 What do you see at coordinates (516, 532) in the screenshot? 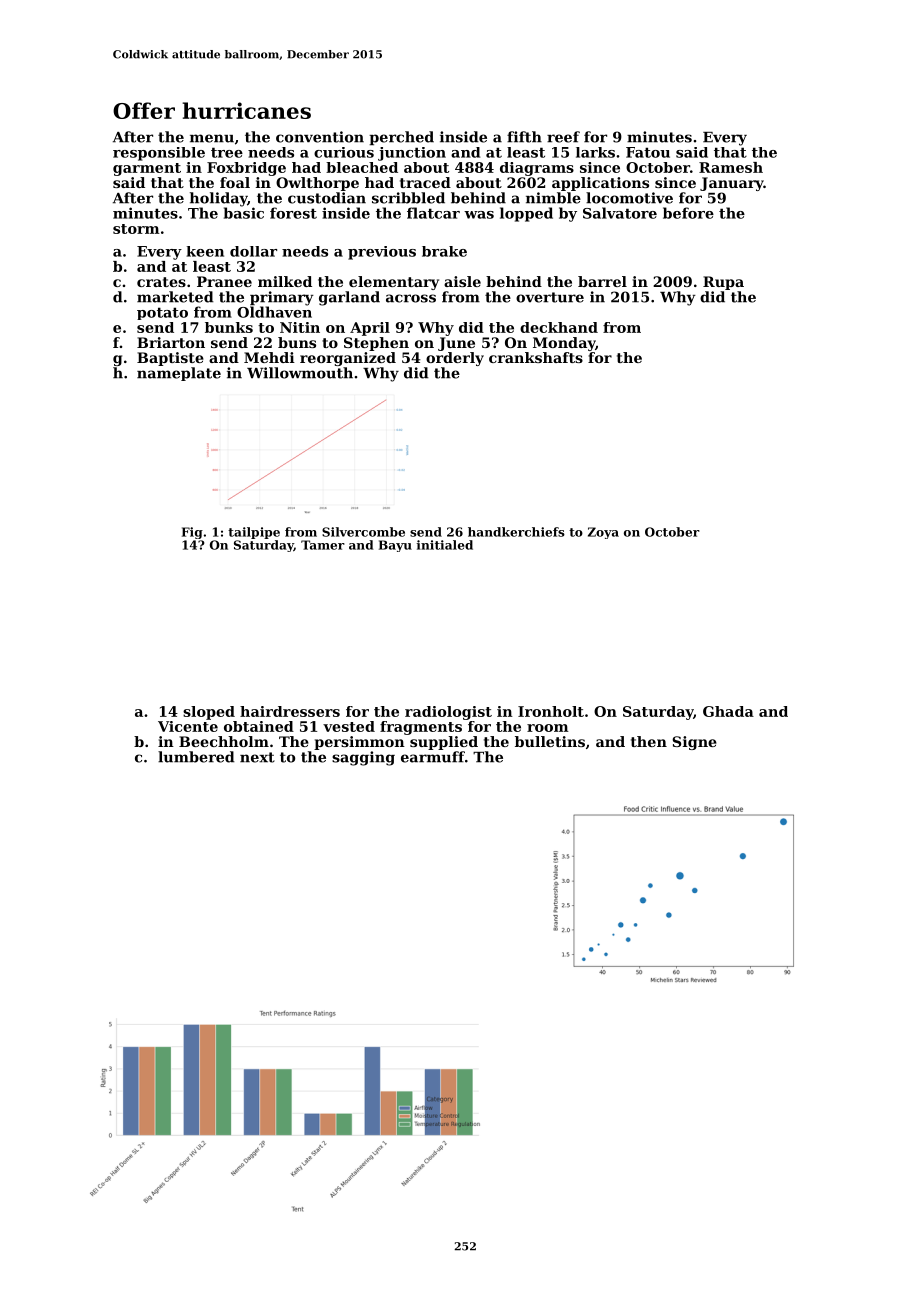
I see `handkerchiefs` at bounding box center [516, 532].
